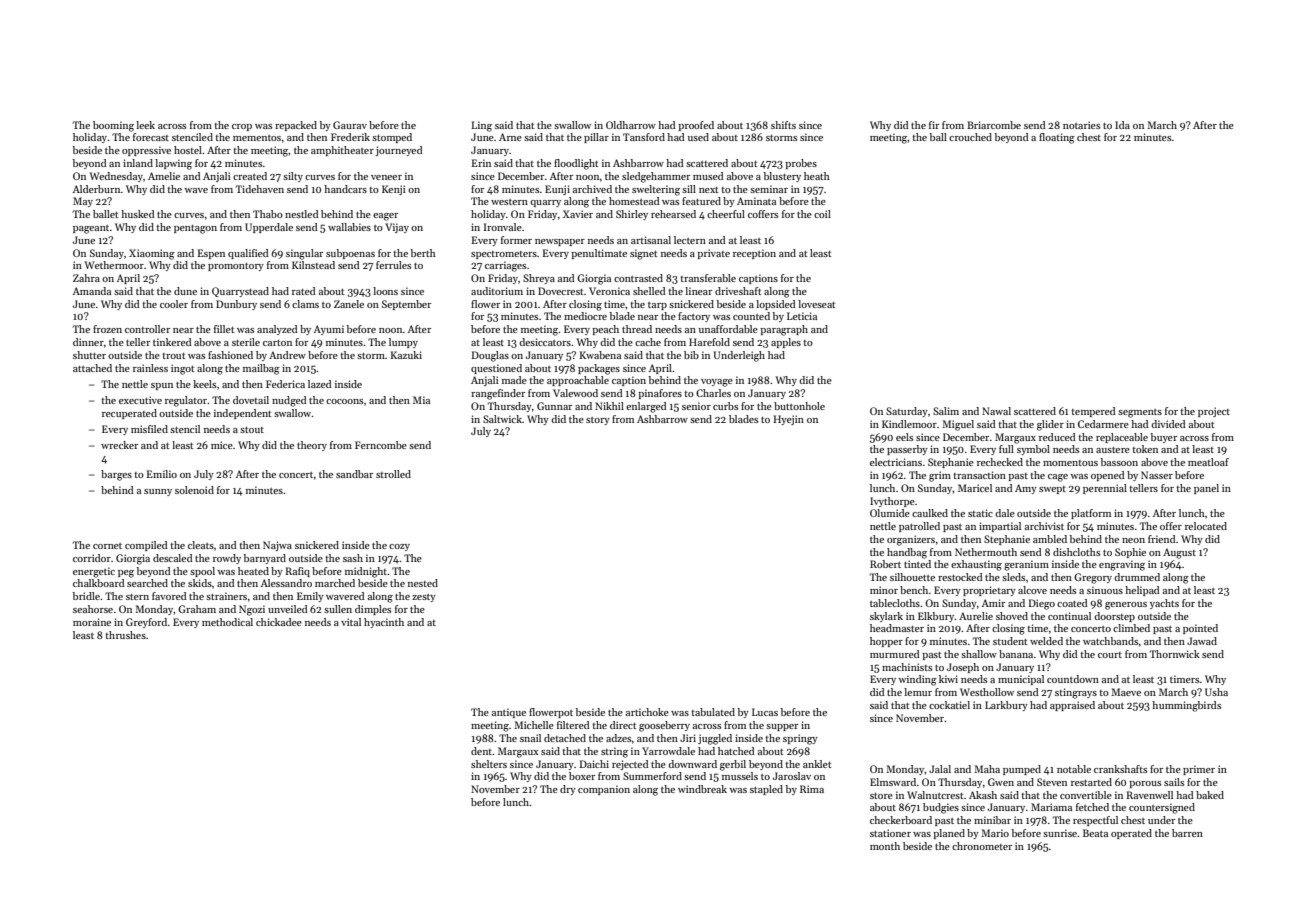  Describe the element at coordinates (568, 790) in the image. I see `dry` at that location.
